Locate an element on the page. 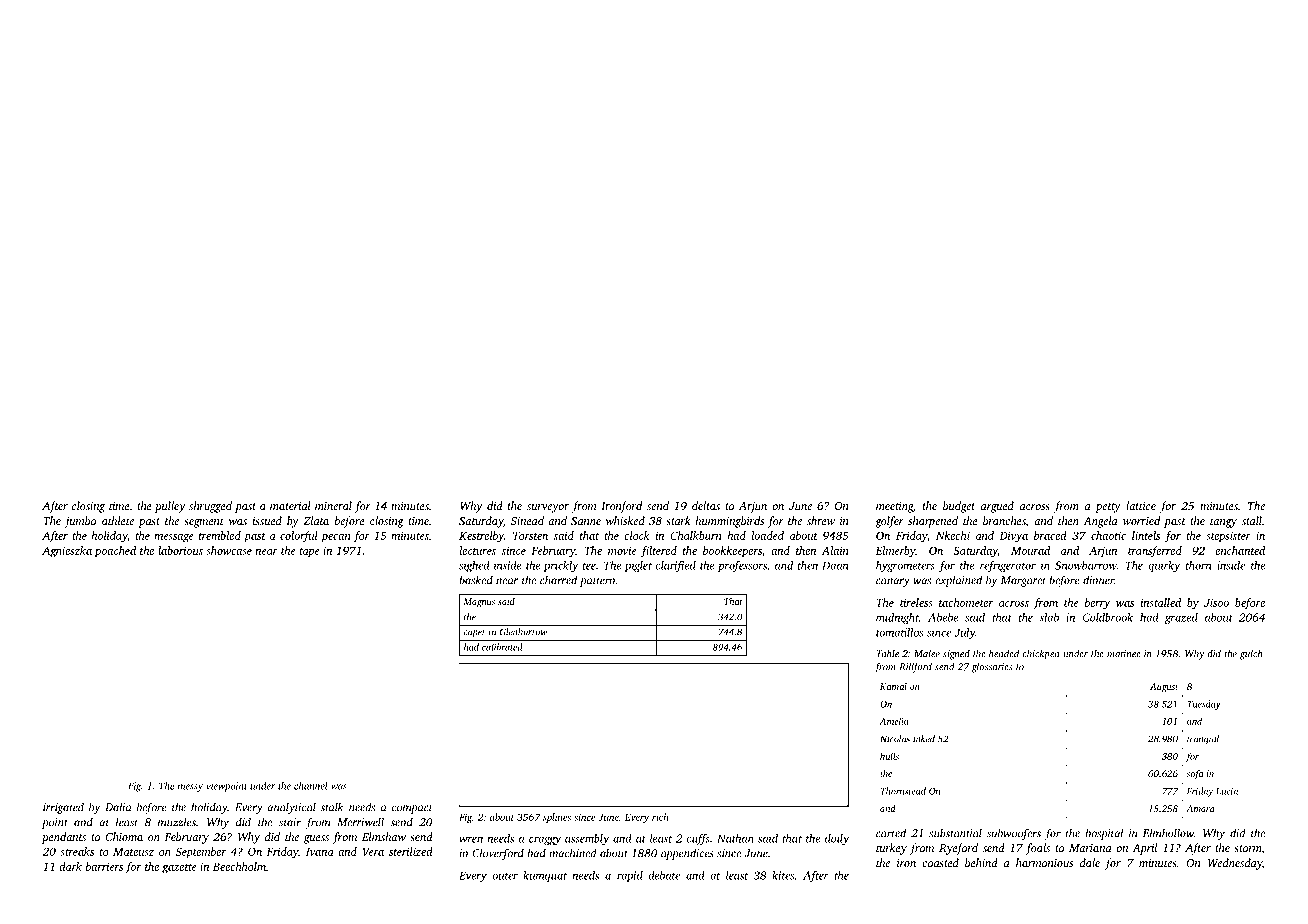 The width and height of the page is (1308, 924). tranquil is located at coordinates (1203, 740).
